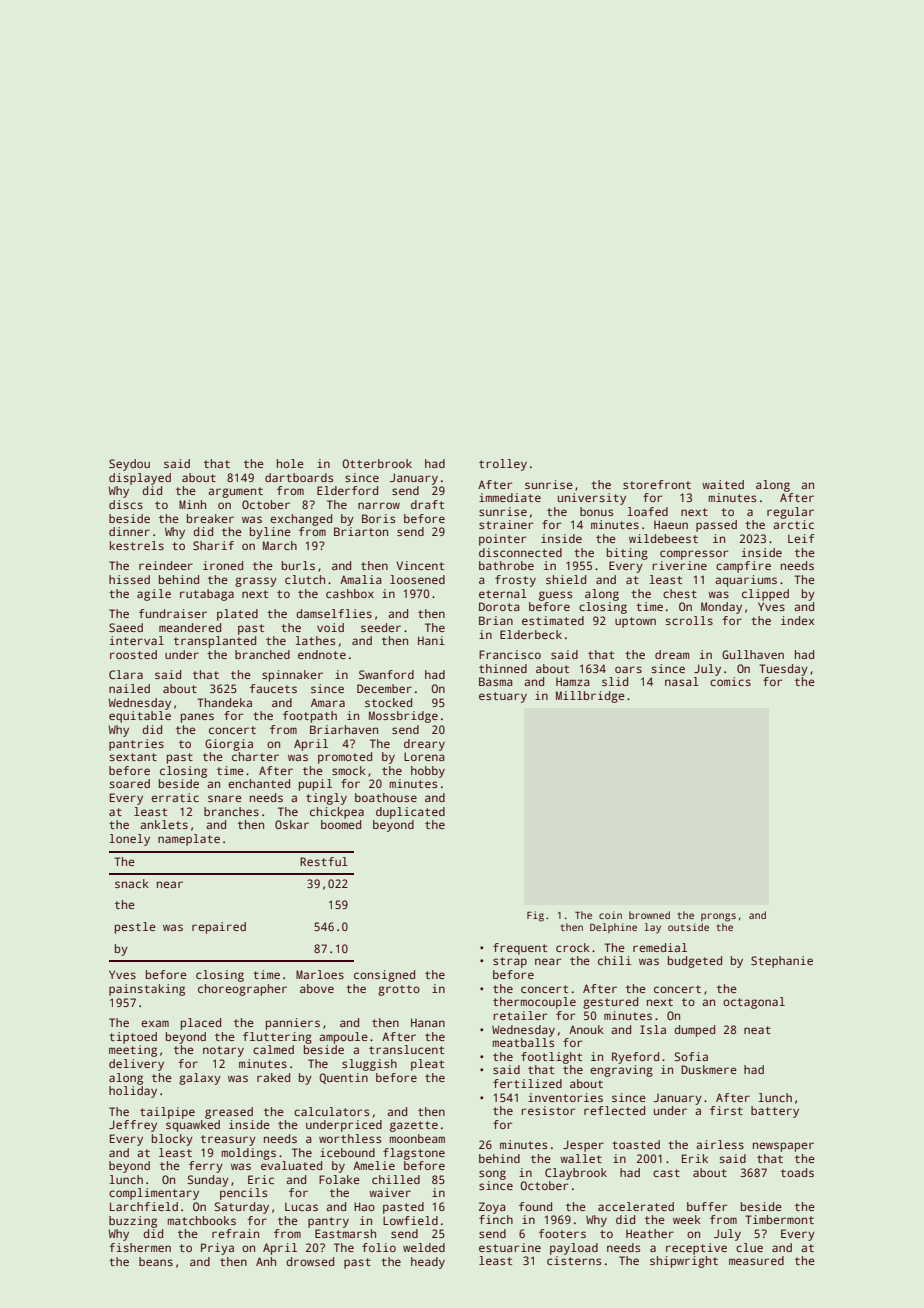 This screenshot has height=1308, width=924. Describe the element at coordinates (783, 1147) in the screenshot. I see `newspaper` at that location.
